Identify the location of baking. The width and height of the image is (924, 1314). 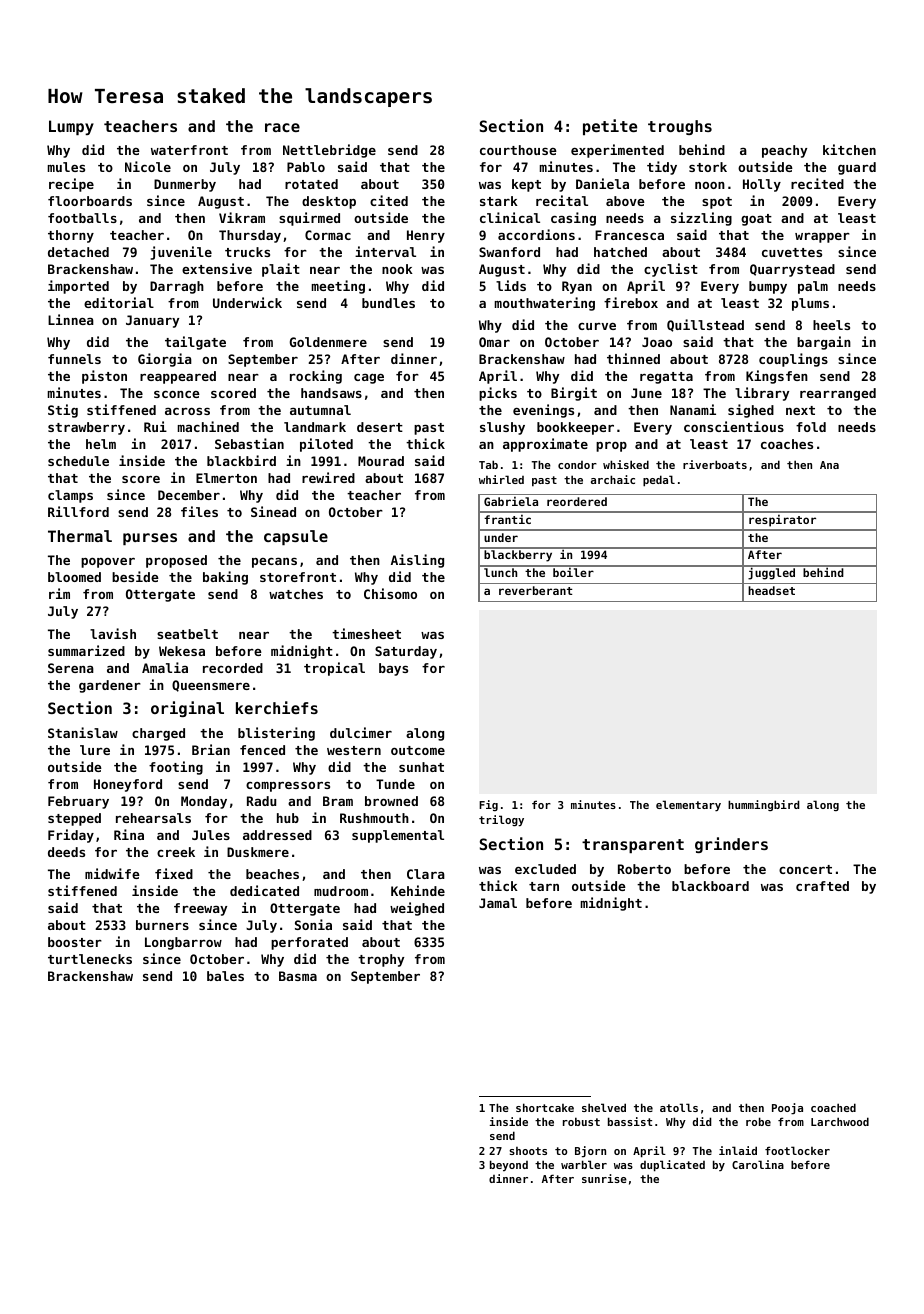
(225, 578).
